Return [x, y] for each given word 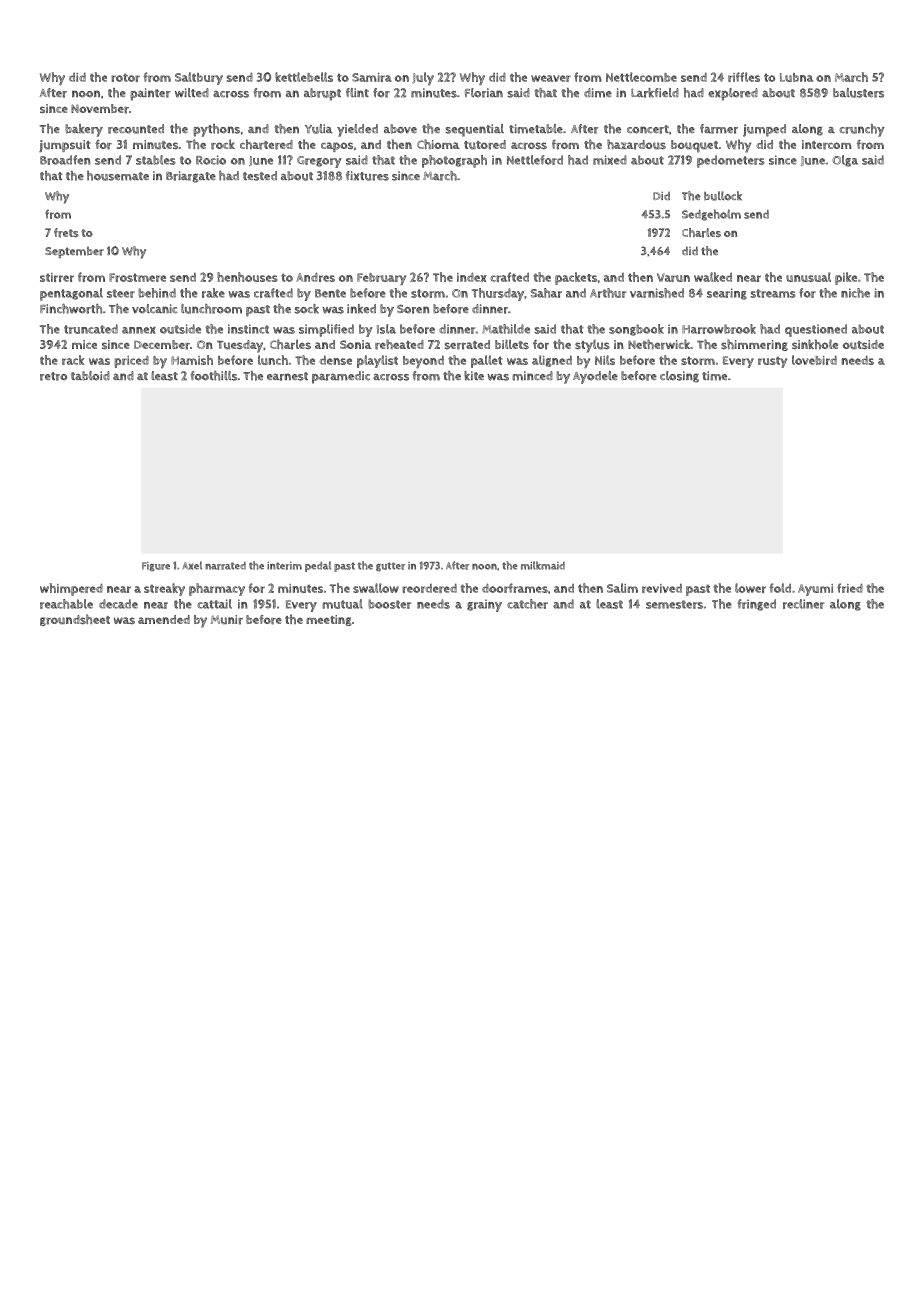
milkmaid [543, 565]
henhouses [247, 277]
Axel [192, 565]
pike [846, 278]
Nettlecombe [641, 77]
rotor [125, 77]
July [423, 78]
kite [474, 376]
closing [679, 377]
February [381, 279]
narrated [225, 566]
